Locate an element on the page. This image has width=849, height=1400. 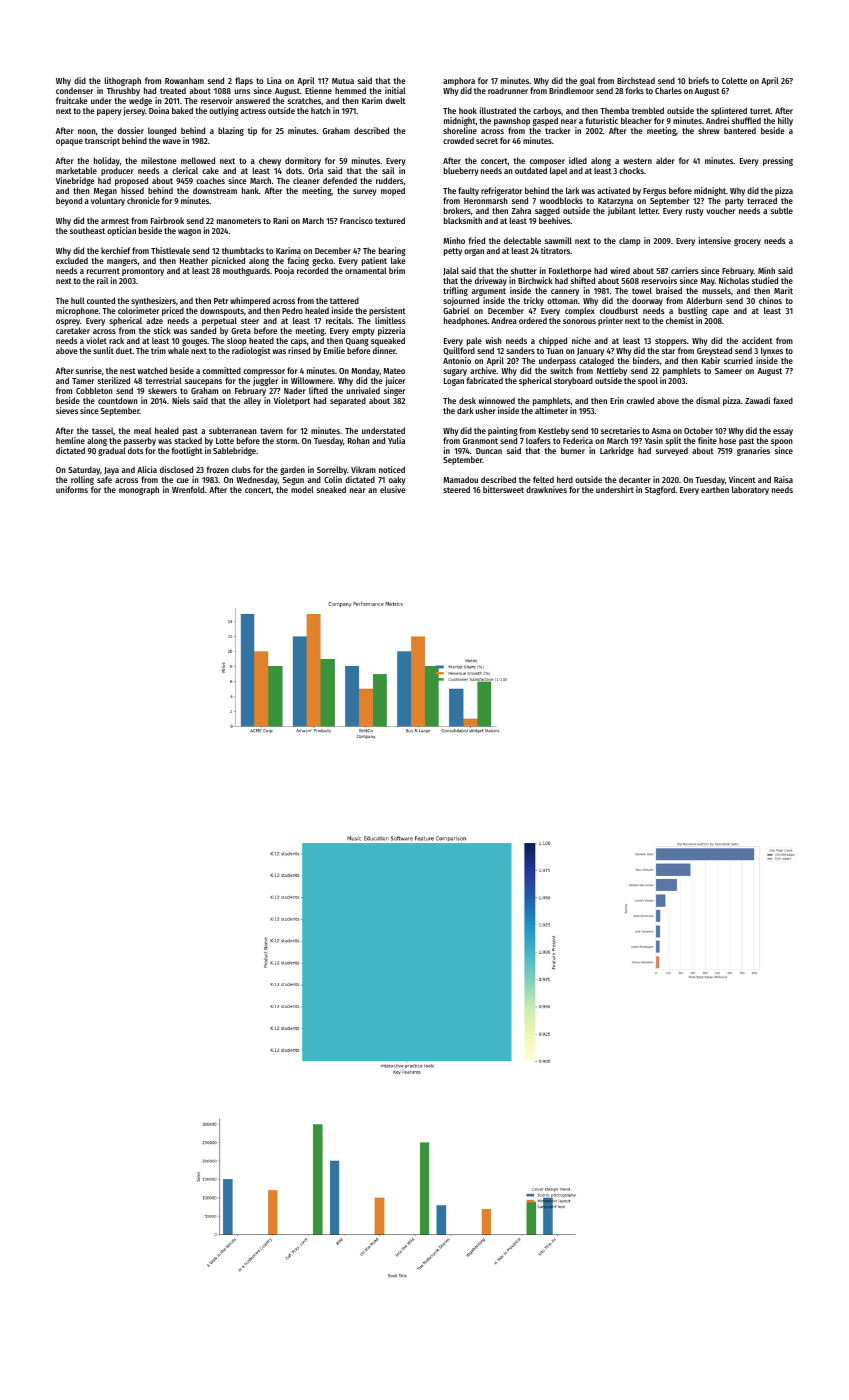
manometers is located at coordinates (239, 221).
